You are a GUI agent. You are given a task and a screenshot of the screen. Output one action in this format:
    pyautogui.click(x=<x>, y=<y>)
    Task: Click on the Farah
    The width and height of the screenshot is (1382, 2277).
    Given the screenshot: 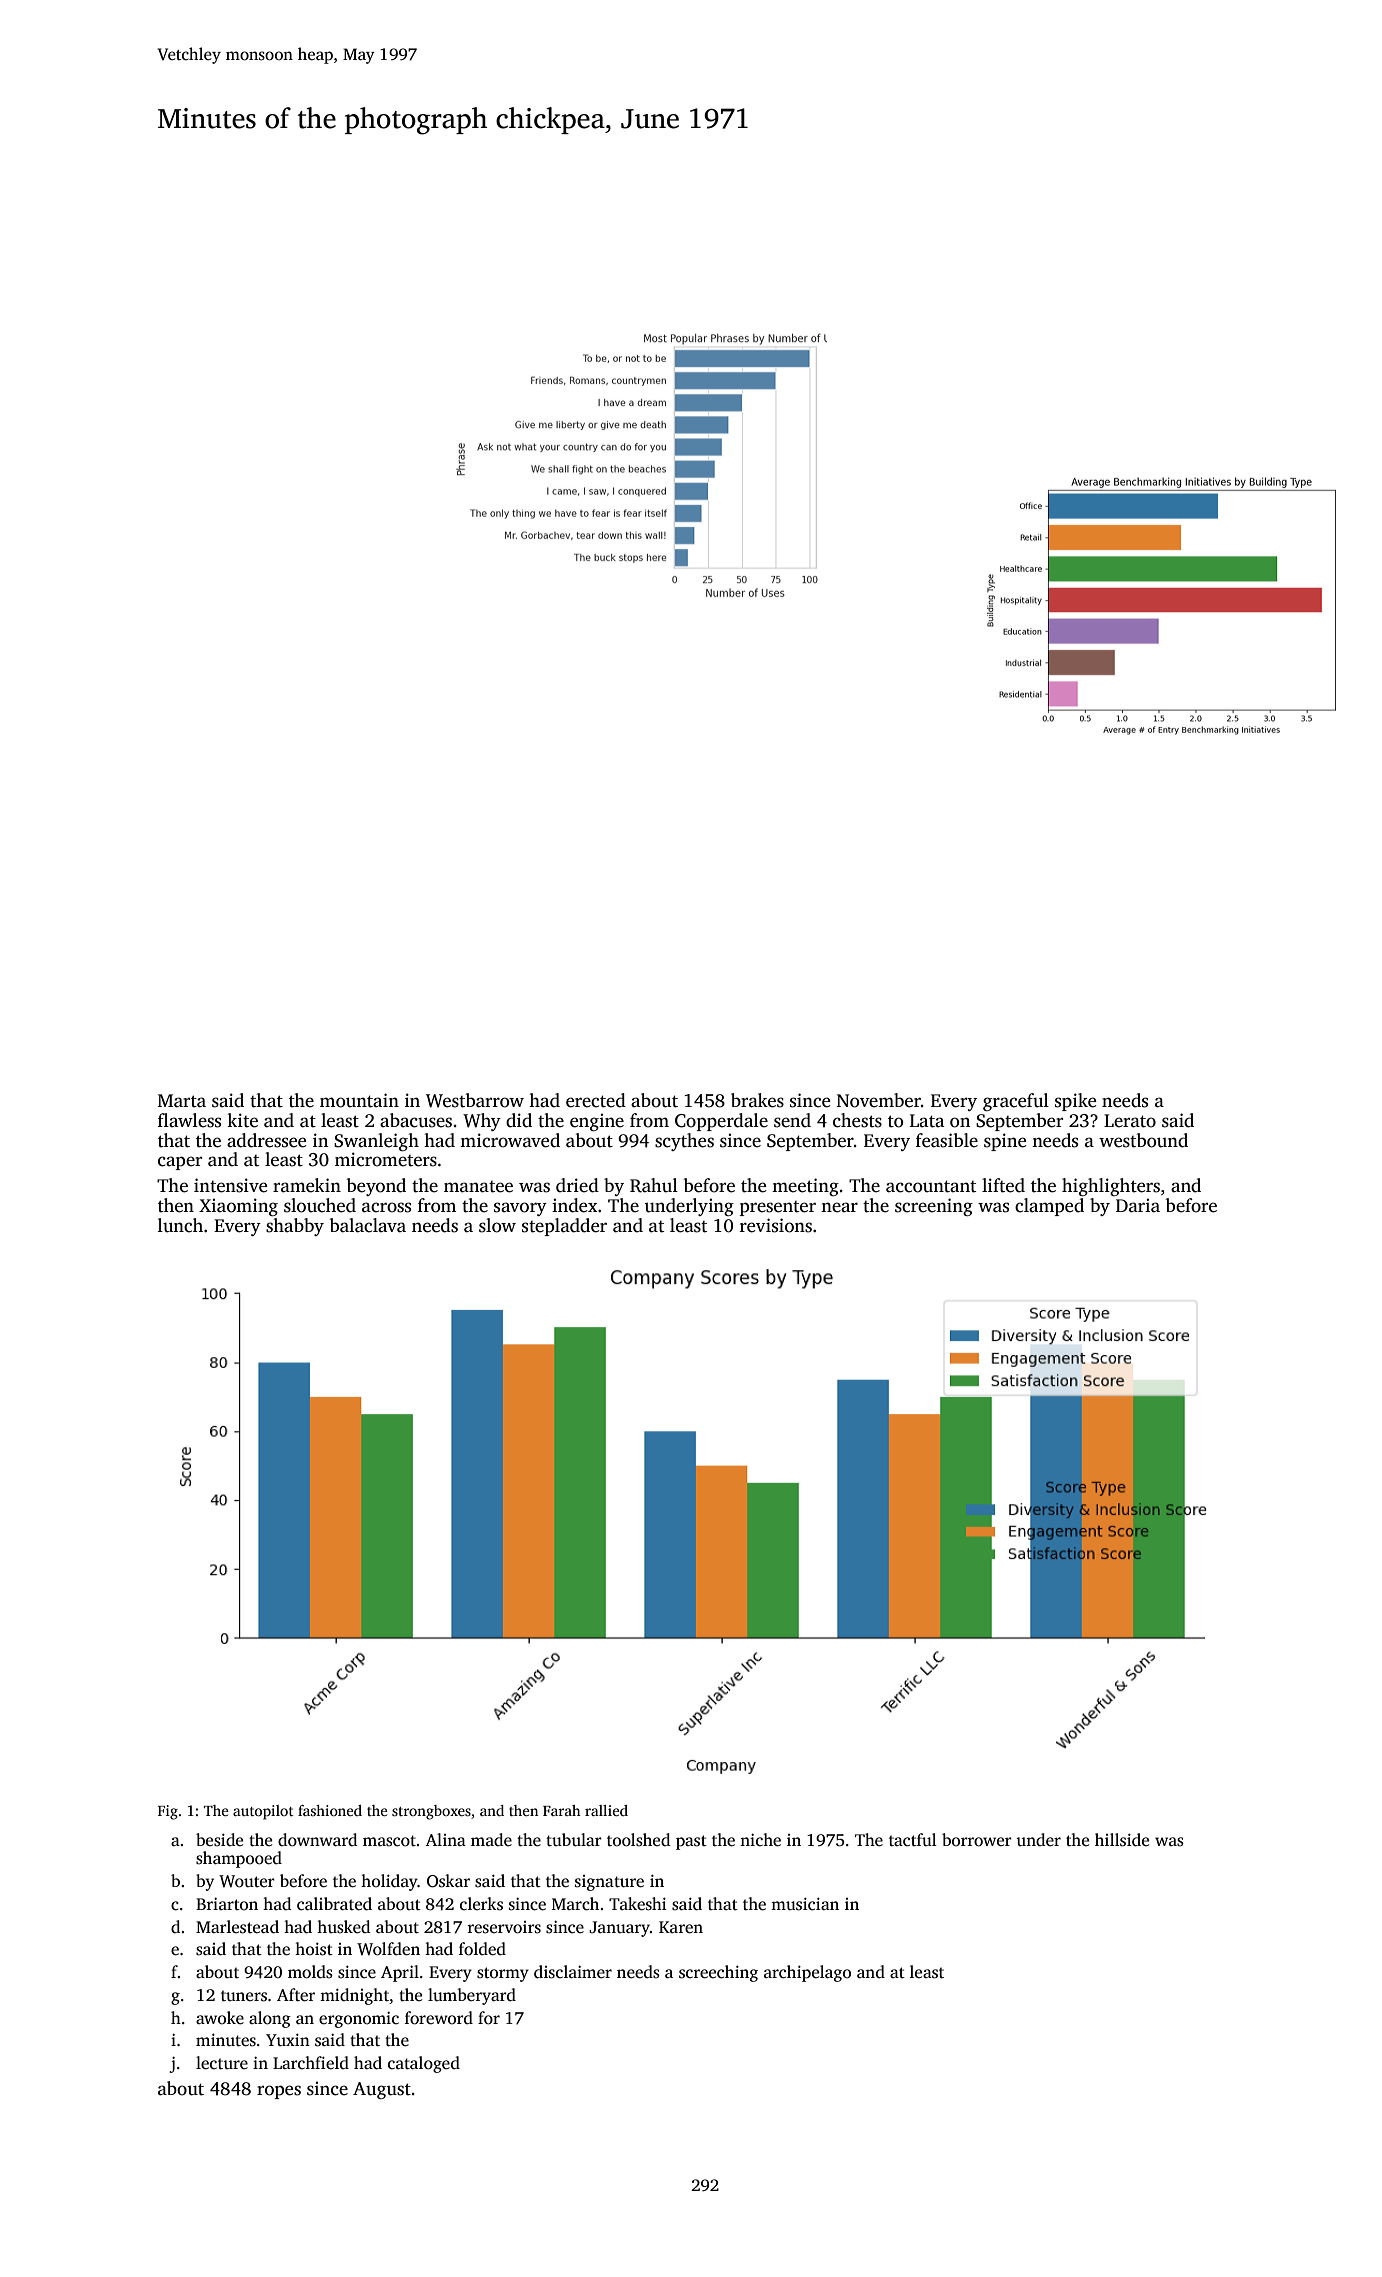 What is the action you would take?
    pyautogui.click(x=562, y=1810)
